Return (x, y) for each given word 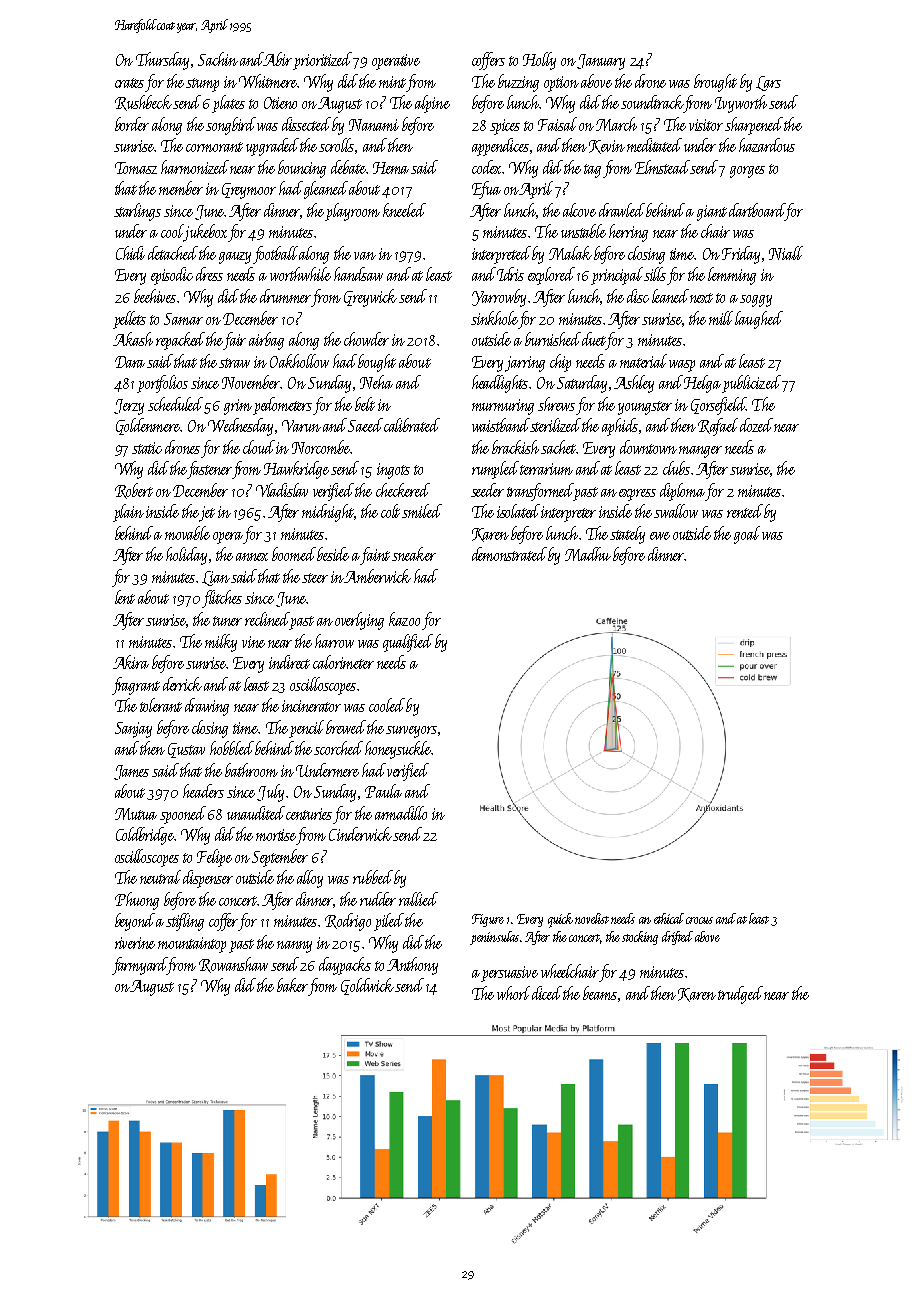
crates (129, 83)
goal (747, 535)
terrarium (546, 469)
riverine (135, 943)
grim (238, 407)
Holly (539, 61)
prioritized (323, 61)
